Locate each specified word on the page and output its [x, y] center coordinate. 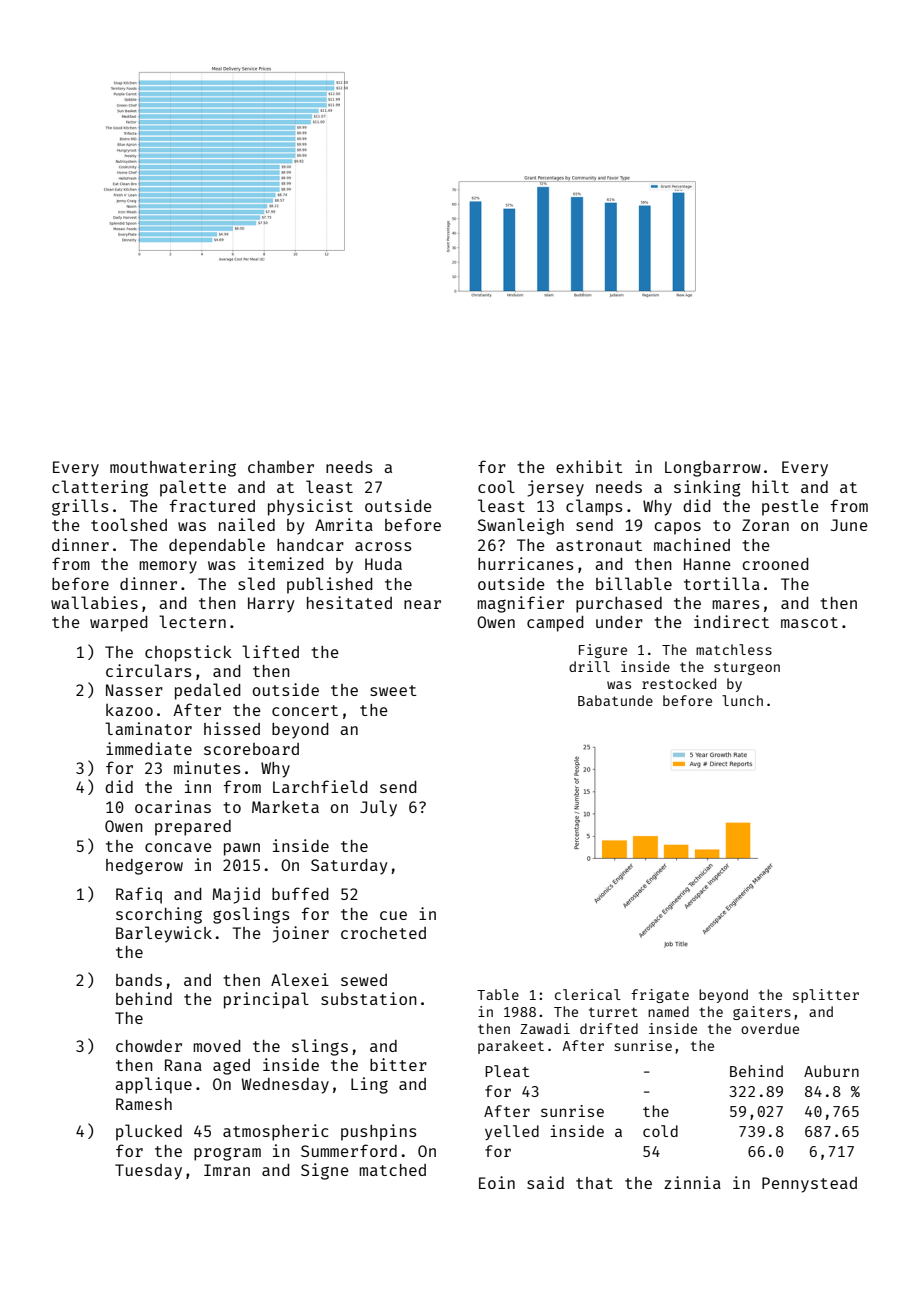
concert [305, 710]
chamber [281, 467]
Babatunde [615, 700]
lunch [742, 700]
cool [496, 486]
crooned [775, 564]
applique [153, 1085]
